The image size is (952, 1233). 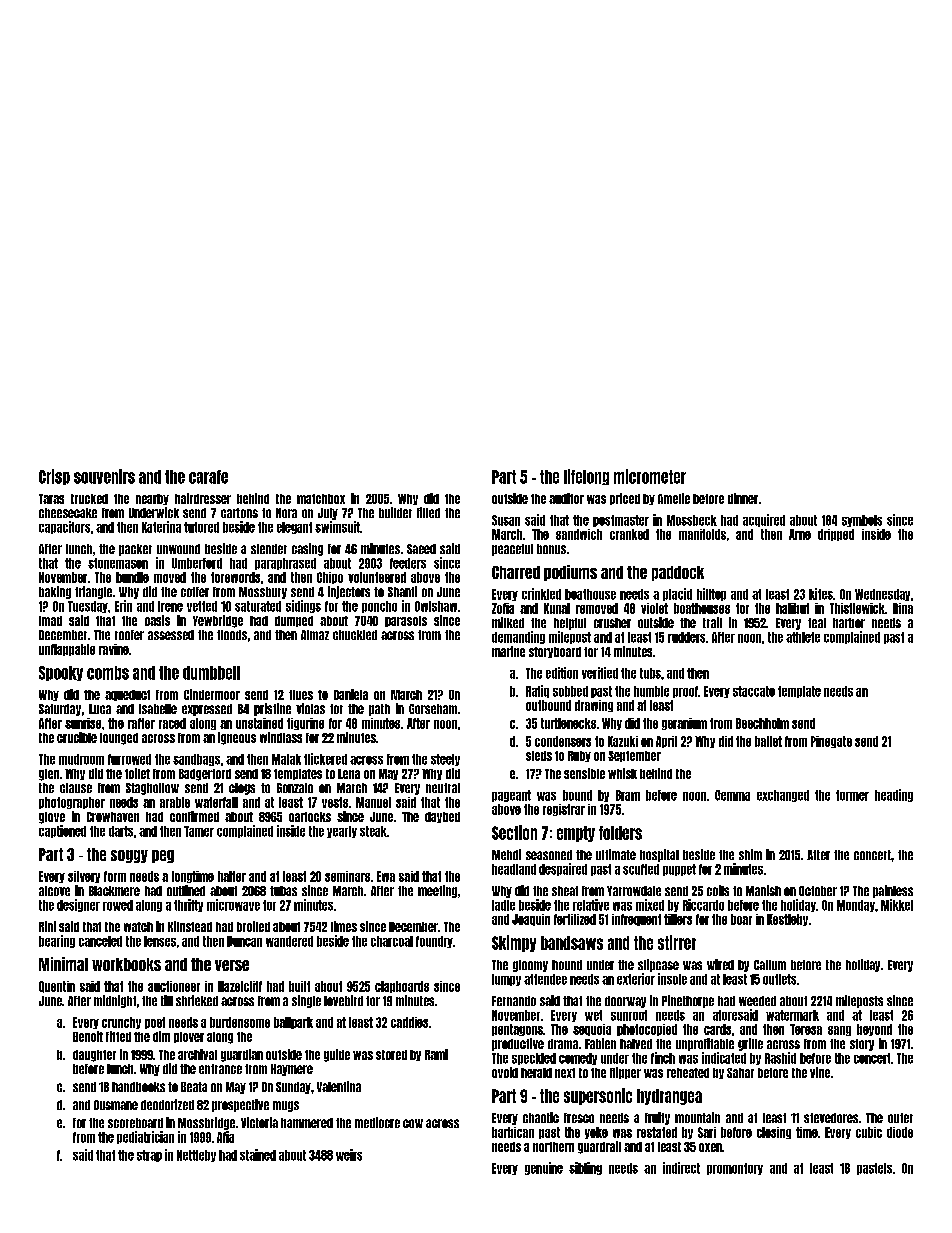 I want to click on strap, so click(x=149, y=1156).
